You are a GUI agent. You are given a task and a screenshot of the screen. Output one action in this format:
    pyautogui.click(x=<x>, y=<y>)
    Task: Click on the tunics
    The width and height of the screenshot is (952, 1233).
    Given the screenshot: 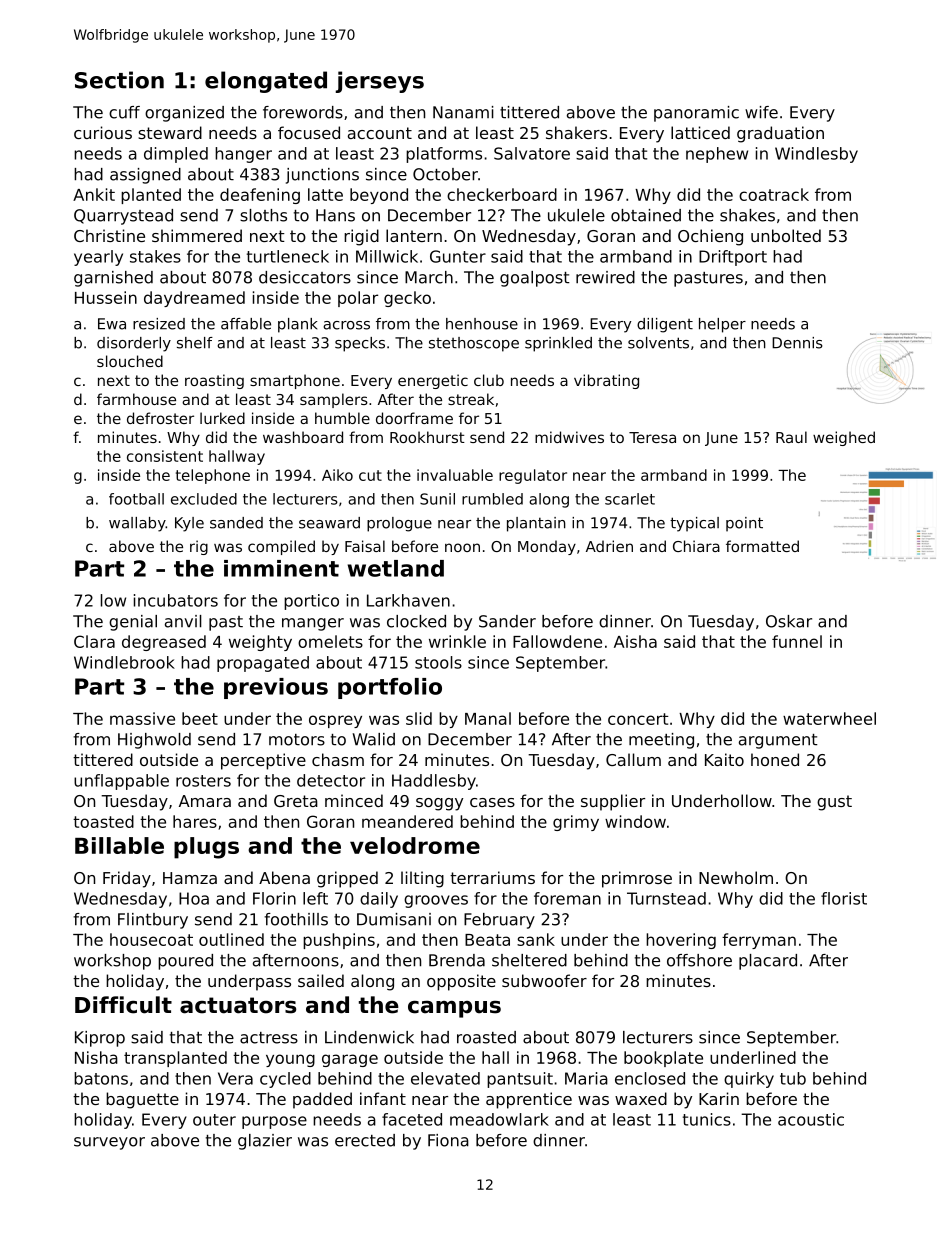 What is the action you would take?
    pyautogui.click(x=707, y=1119)
